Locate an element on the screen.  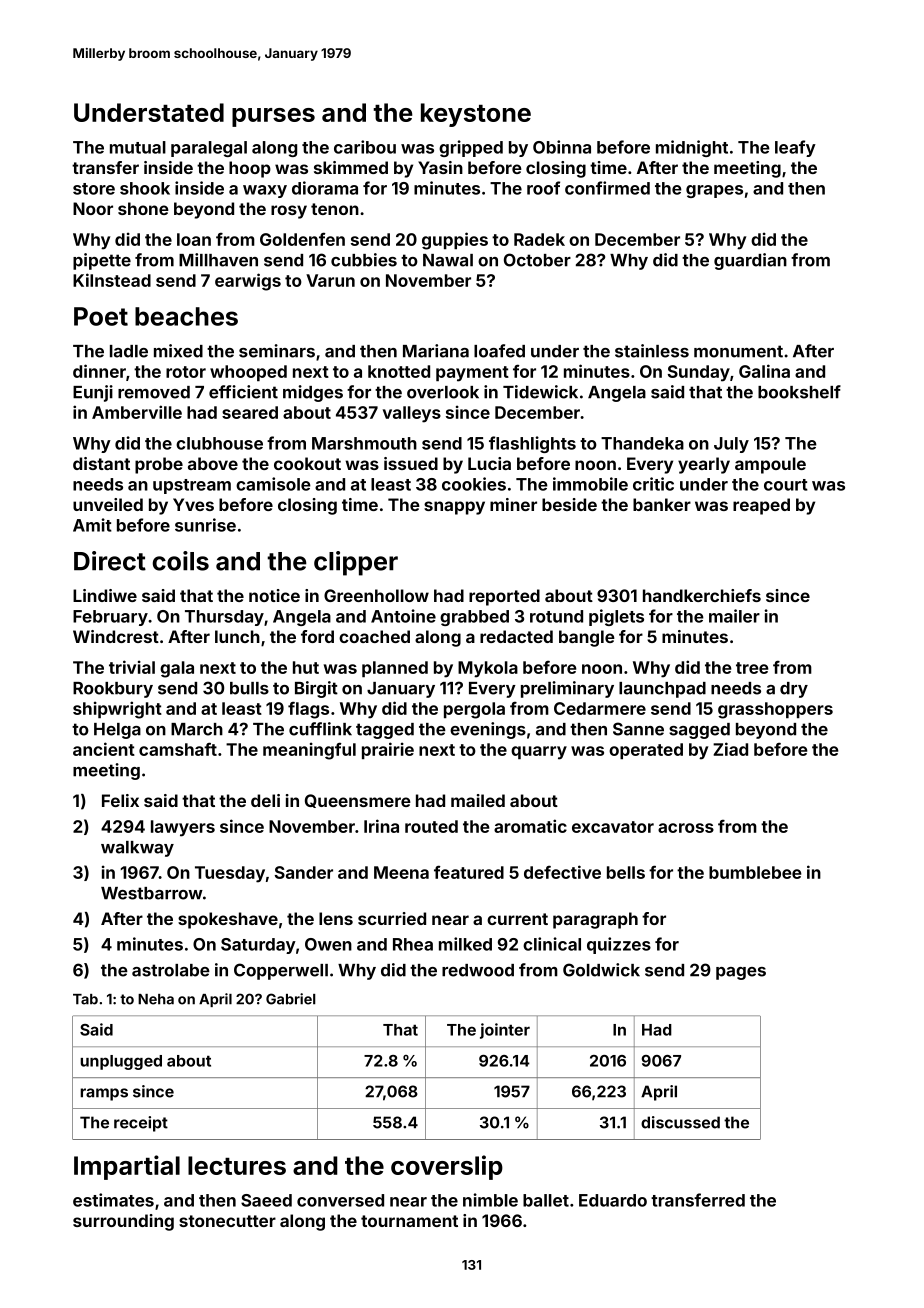
leafy is located at coordinates (795, 148).
